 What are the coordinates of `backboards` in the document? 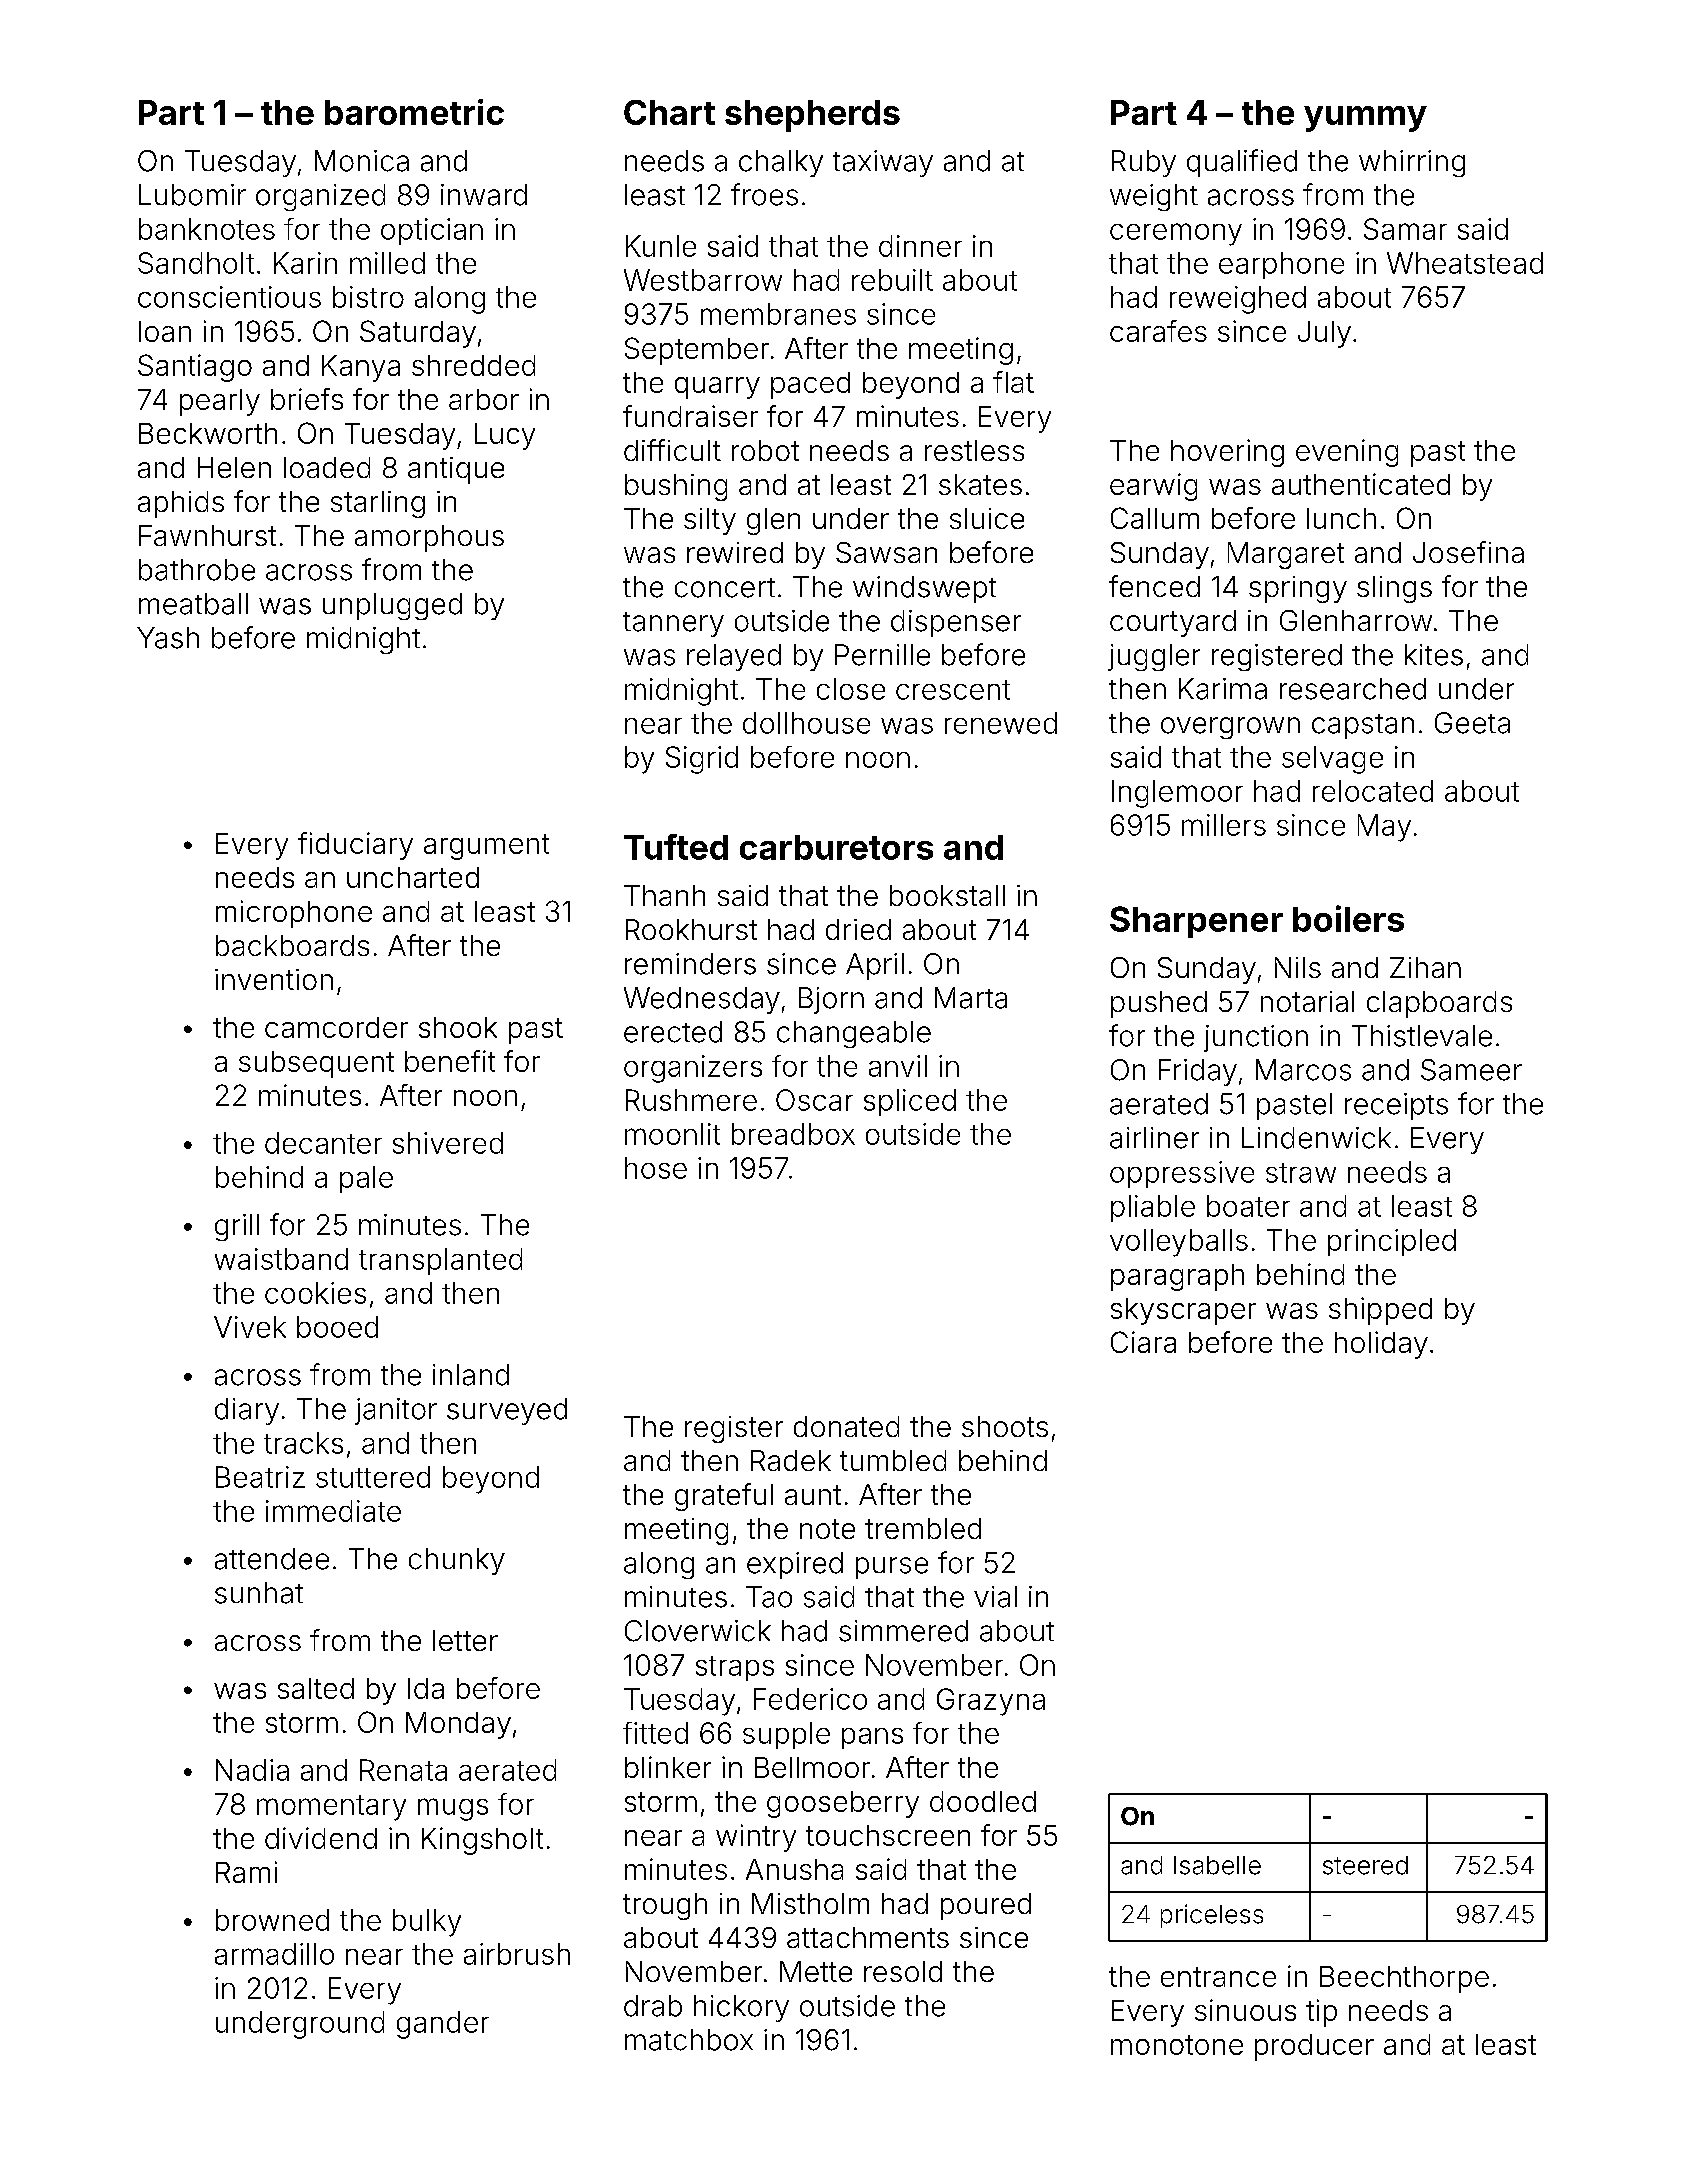 It's located at (292, 945).
